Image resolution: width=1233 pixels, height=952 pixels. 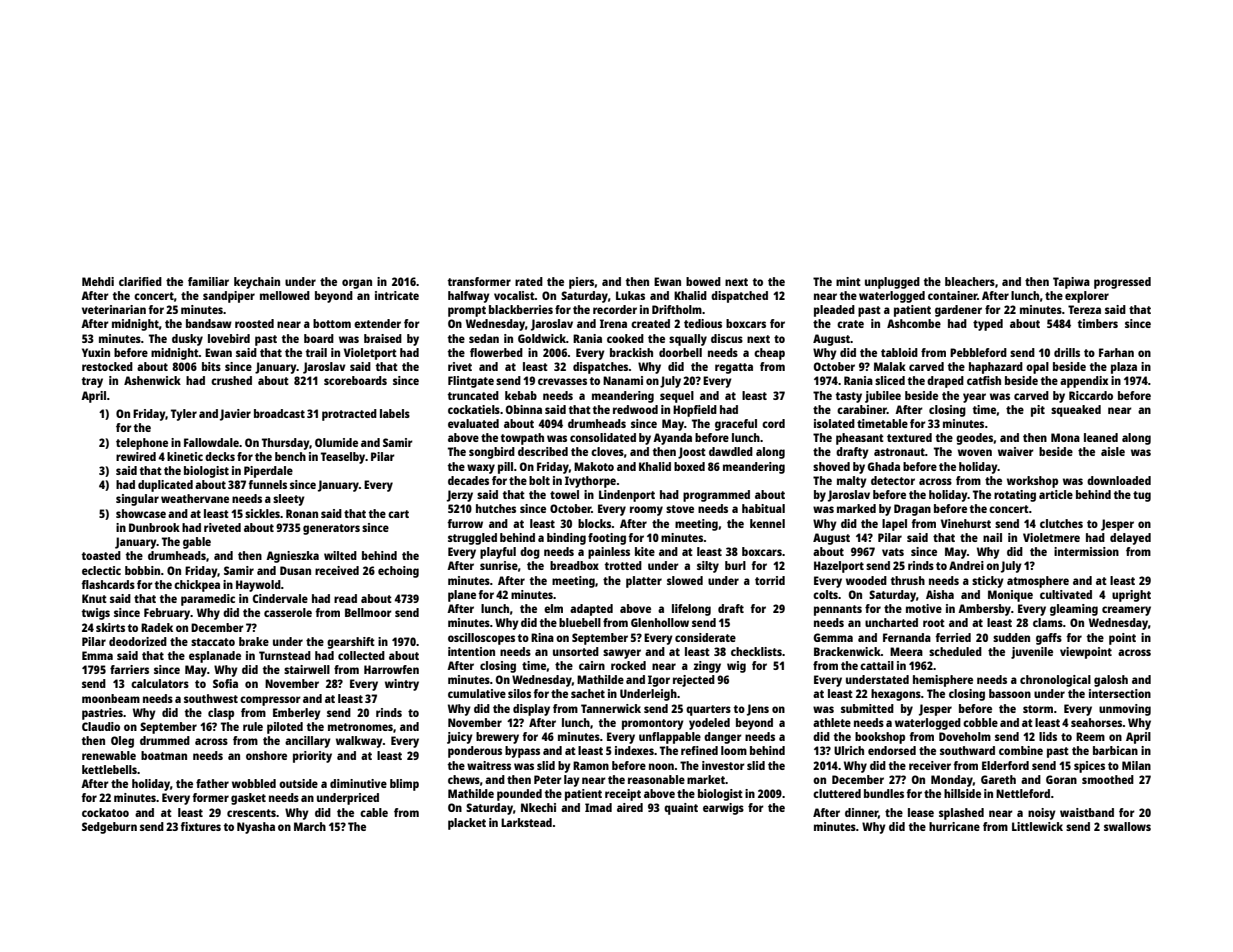 I want to click on priority, so click(x=312, y=757).
